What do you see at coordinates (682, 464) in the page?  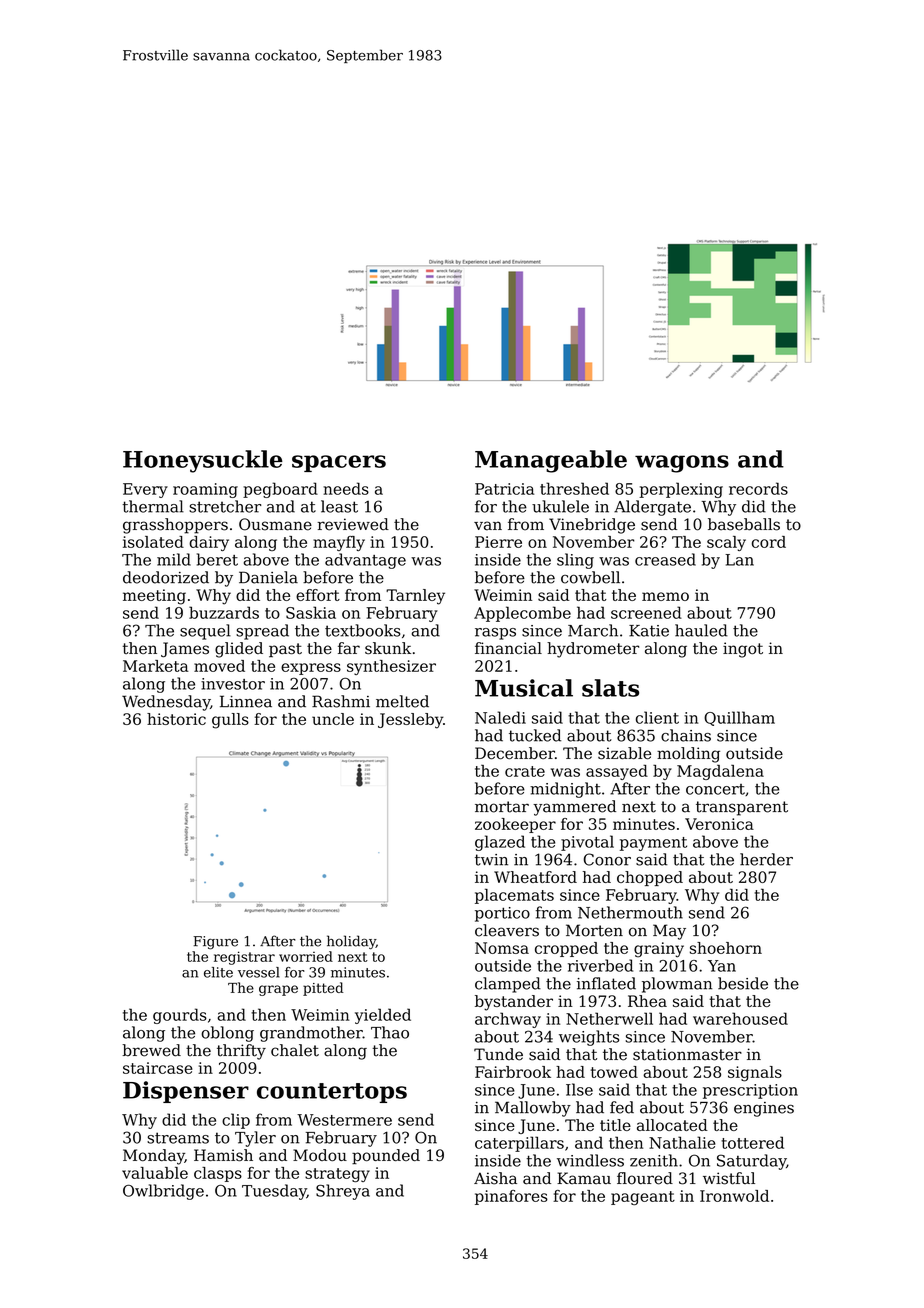 I see `wagons` at bounding box center [682, 464].
